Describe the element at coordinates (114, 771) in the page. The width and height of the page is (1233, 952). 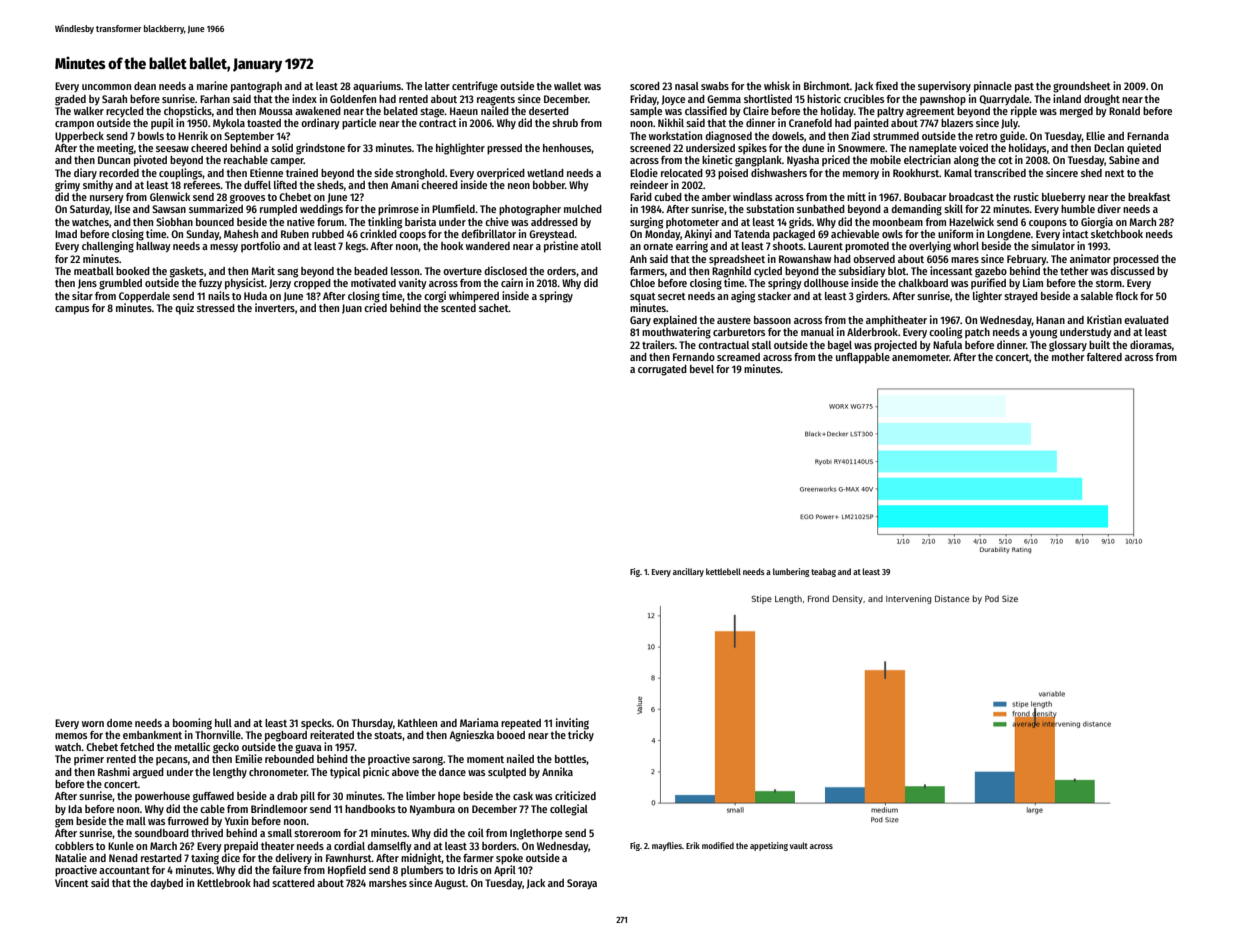
I see `Rashmi` at that location.
